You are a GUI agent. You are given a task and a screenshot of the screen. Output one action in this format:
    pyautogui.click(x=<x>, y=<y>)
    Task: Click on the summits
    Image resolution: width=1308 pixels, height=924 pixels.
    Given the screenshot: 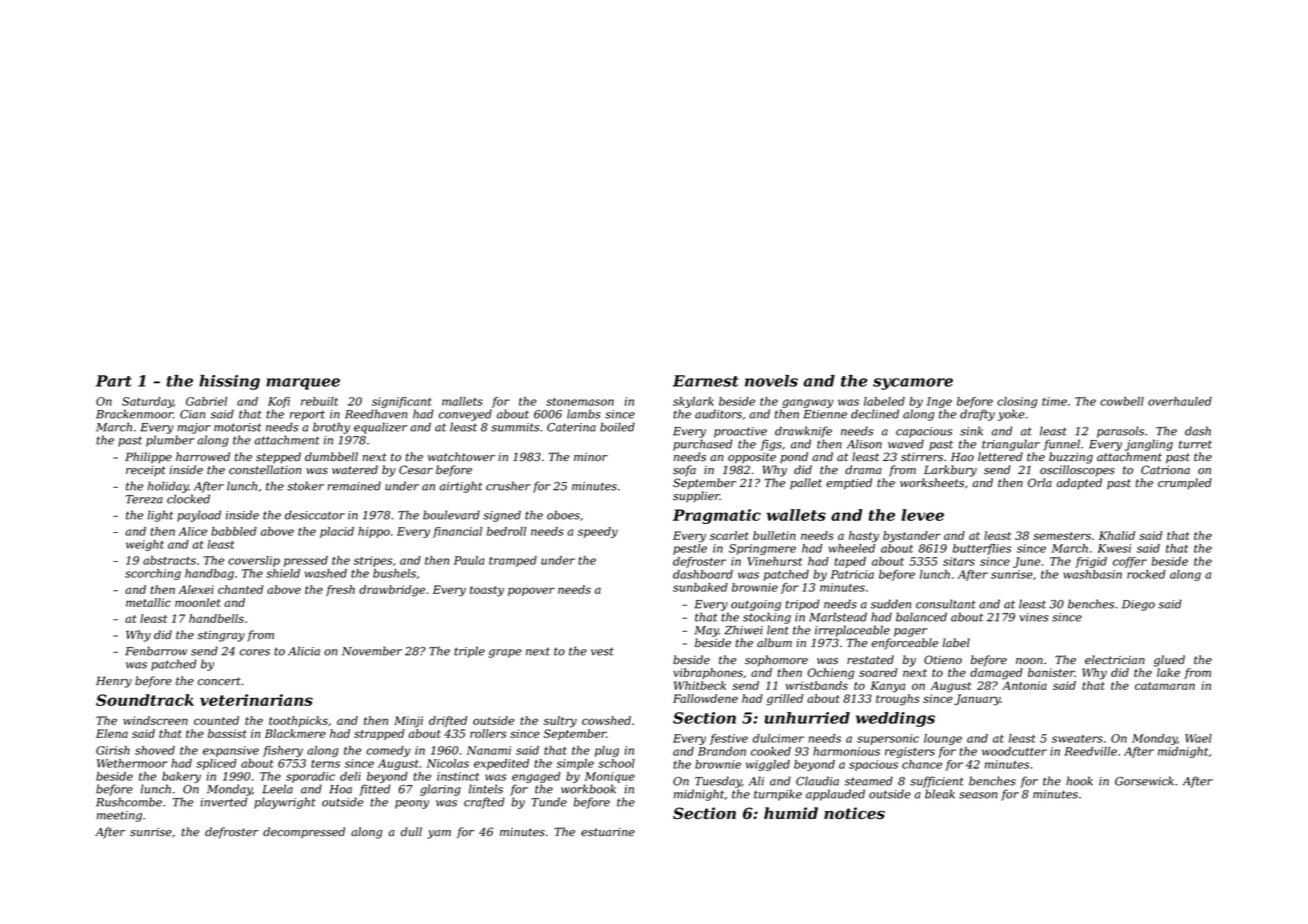 What is the action you would take?
    pyautogui.click(x=515, y=427)
